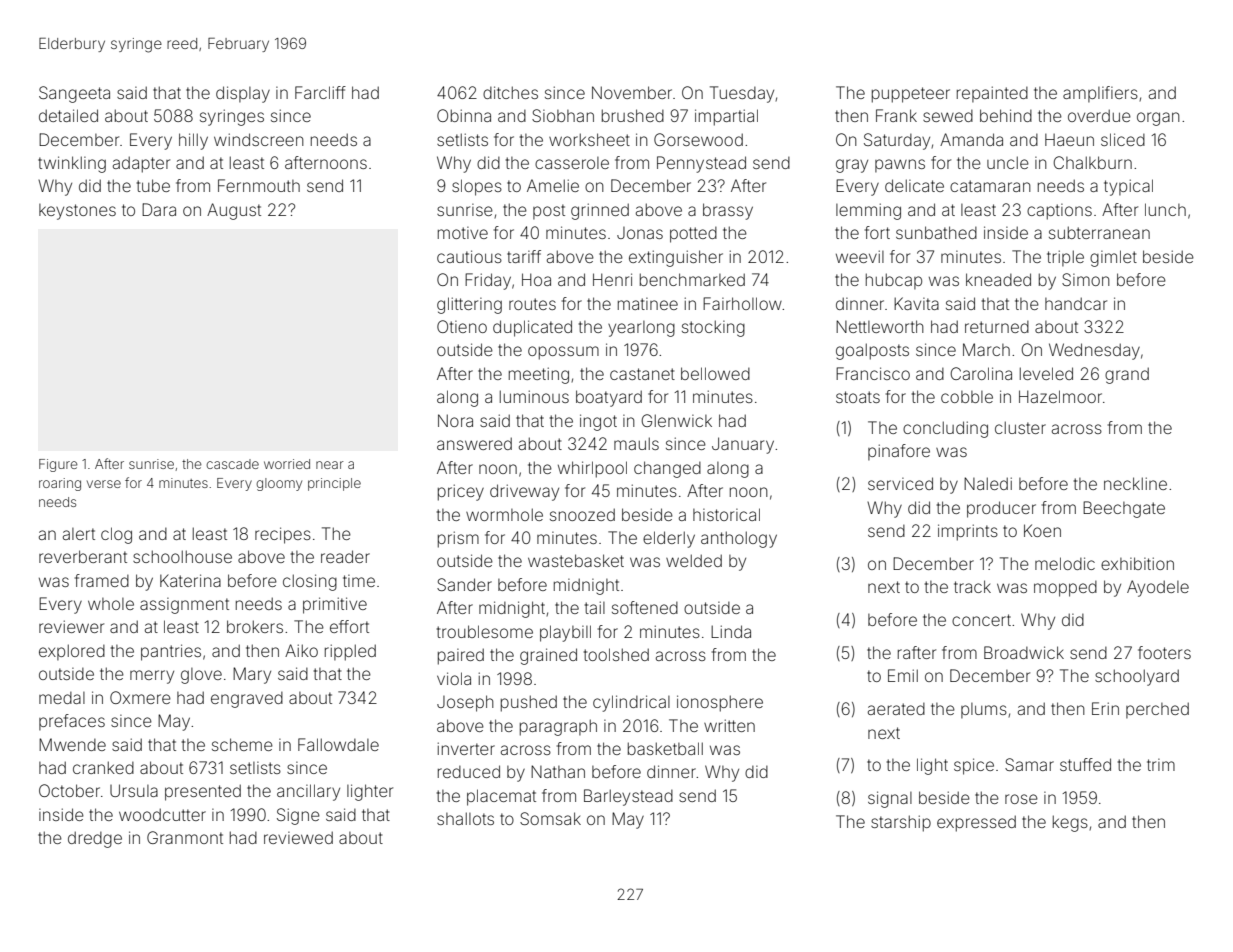 This screenshot has width=1233, height=952. Describe the element at coordinates (72, 164) in the screenshot. I see `twinkling` at that location.
